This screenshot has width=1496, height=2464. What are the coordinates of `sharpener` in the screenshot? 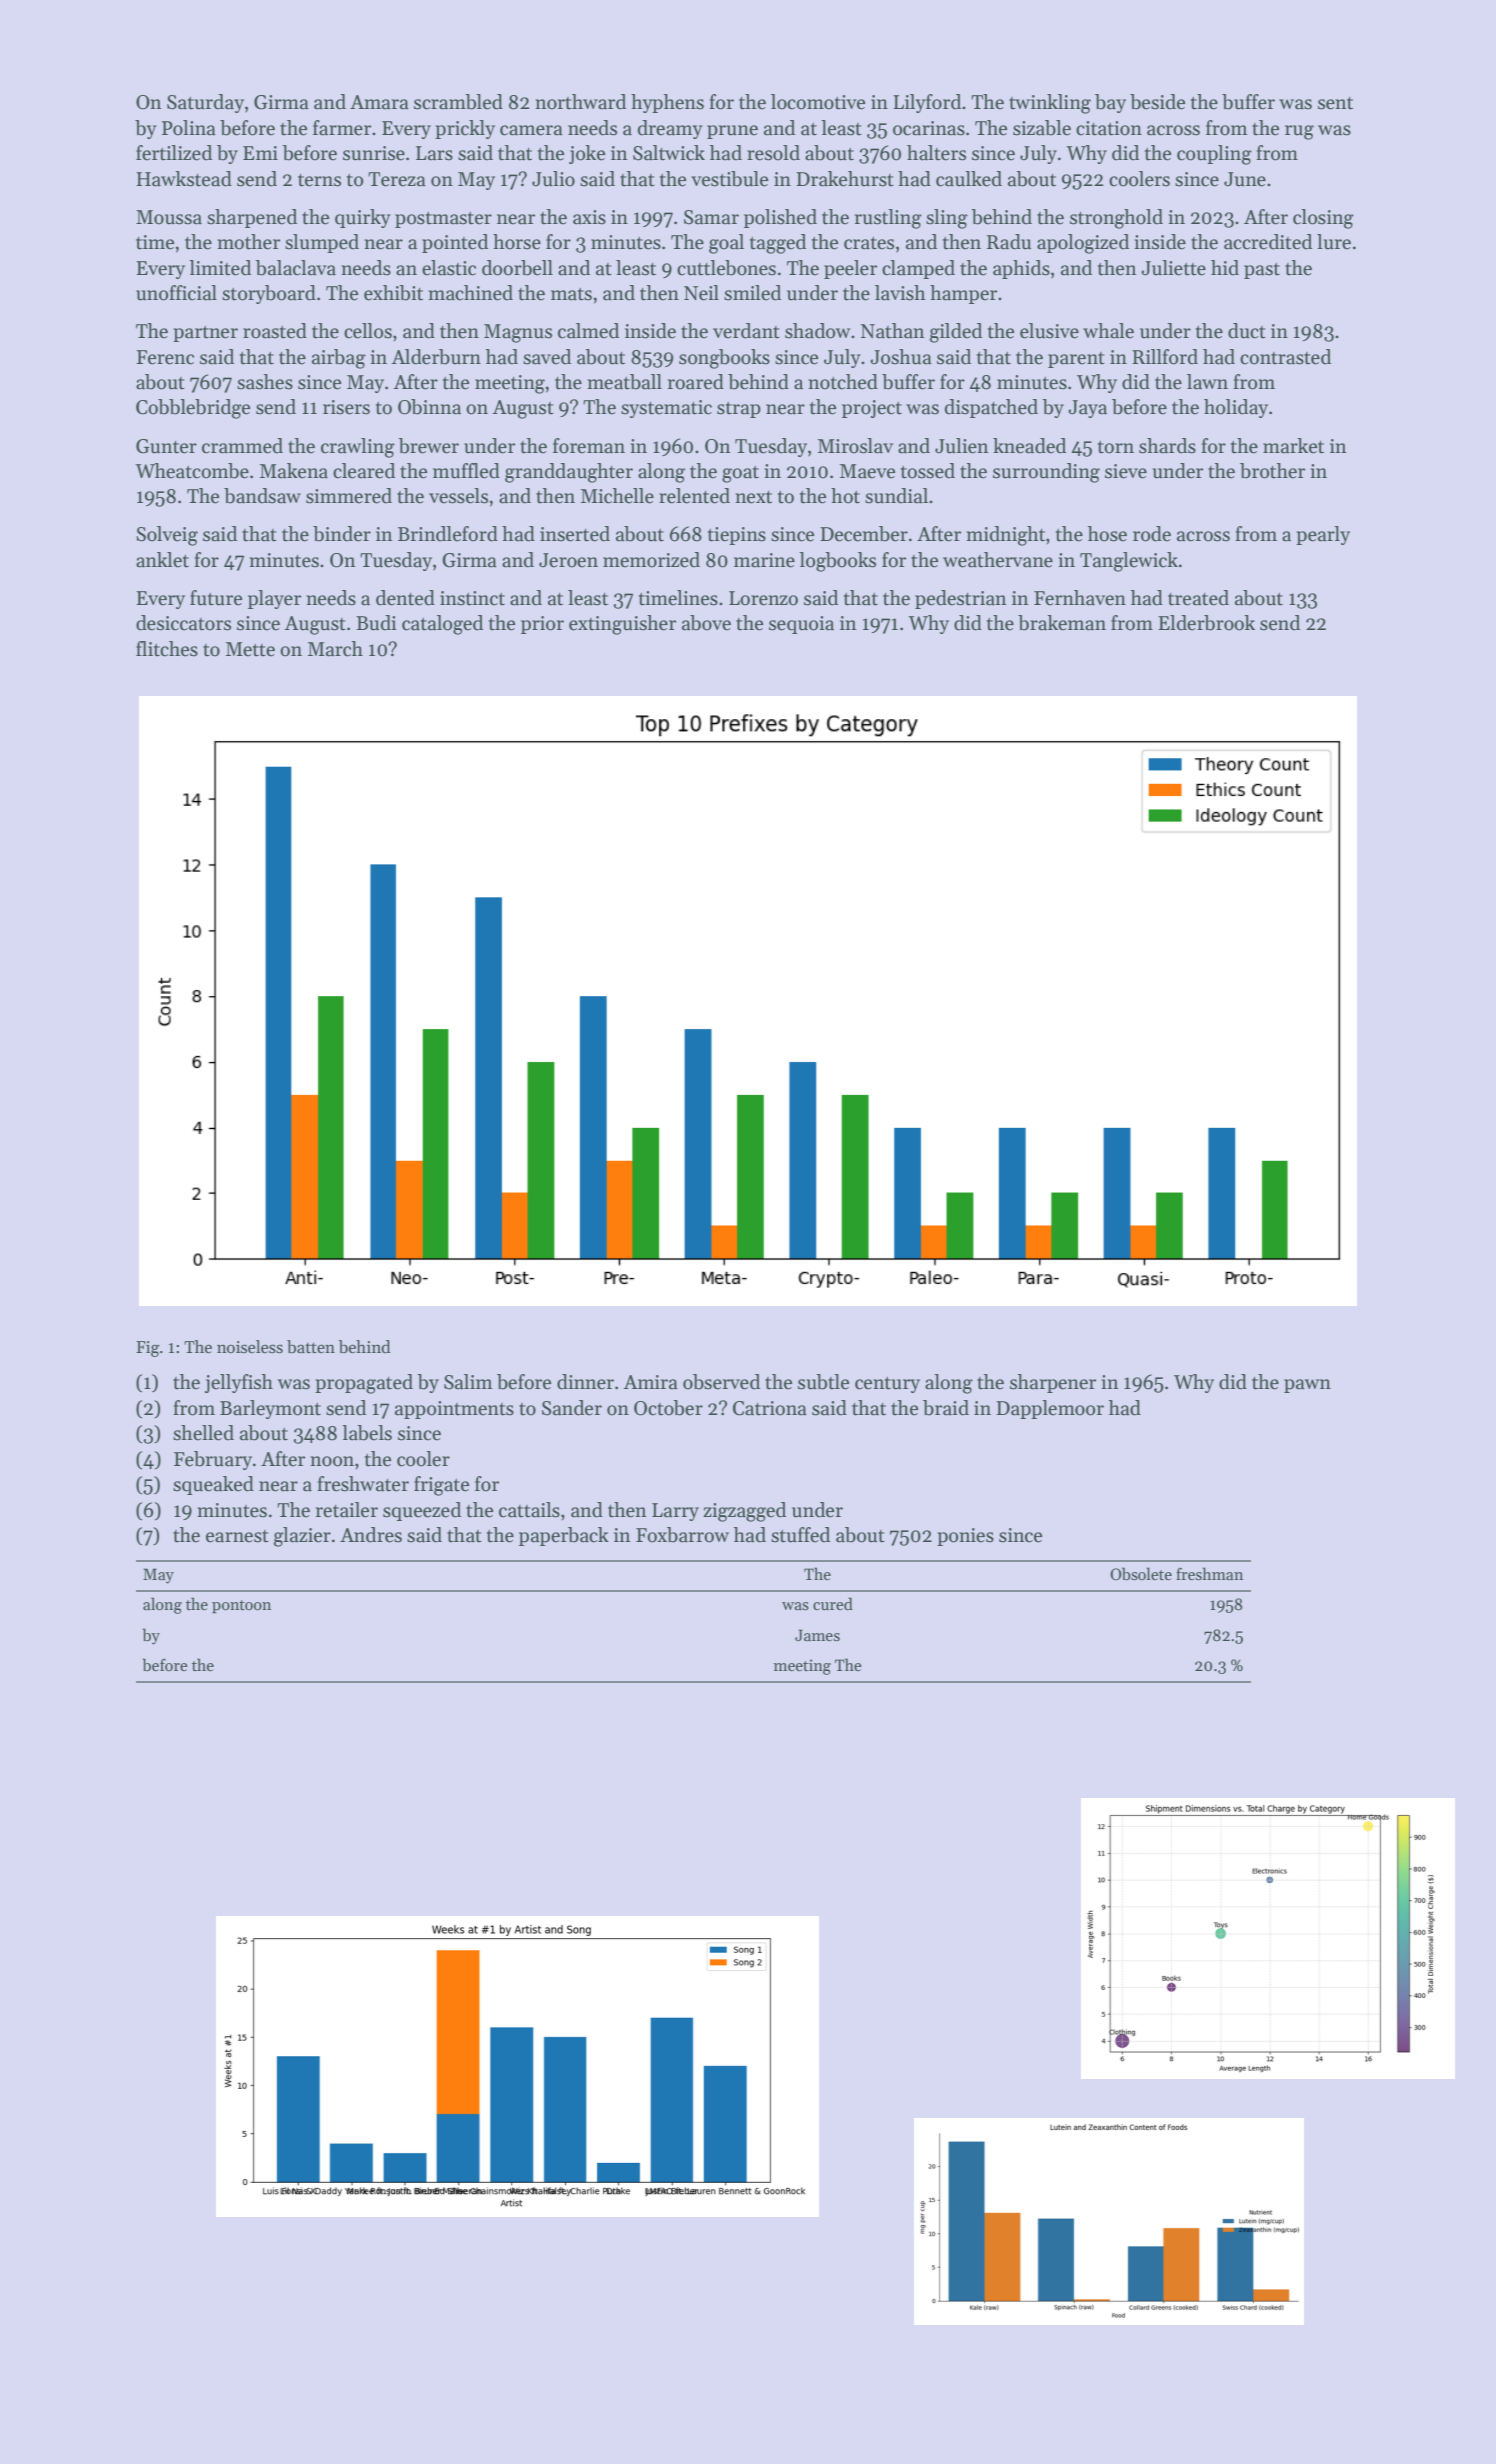 It's located at (1053, 1383).
